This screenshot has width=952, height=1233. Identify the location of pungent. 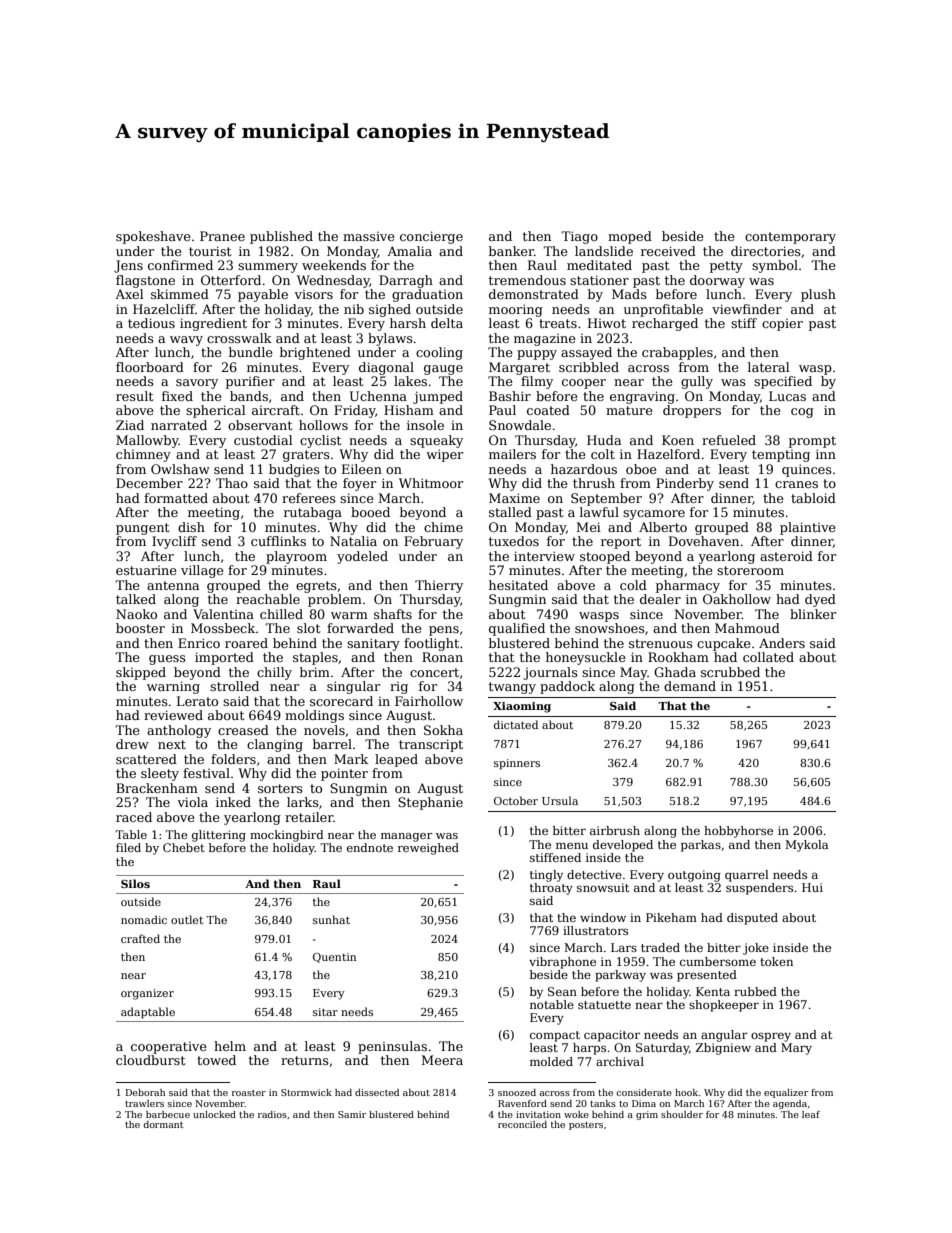
(142, 529).
